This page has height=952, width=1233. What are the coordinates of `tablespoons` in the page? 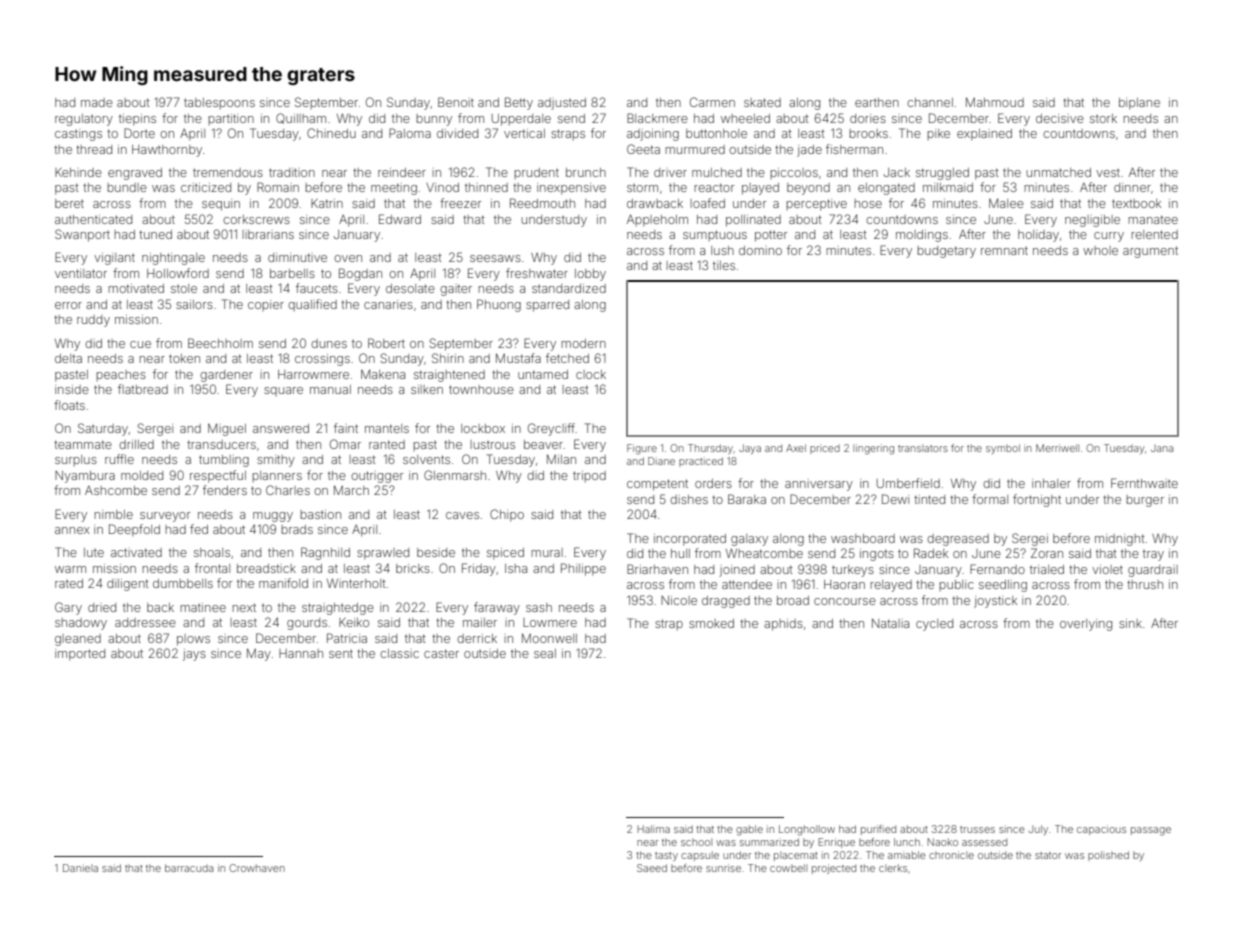 It's located at (219, 103).
